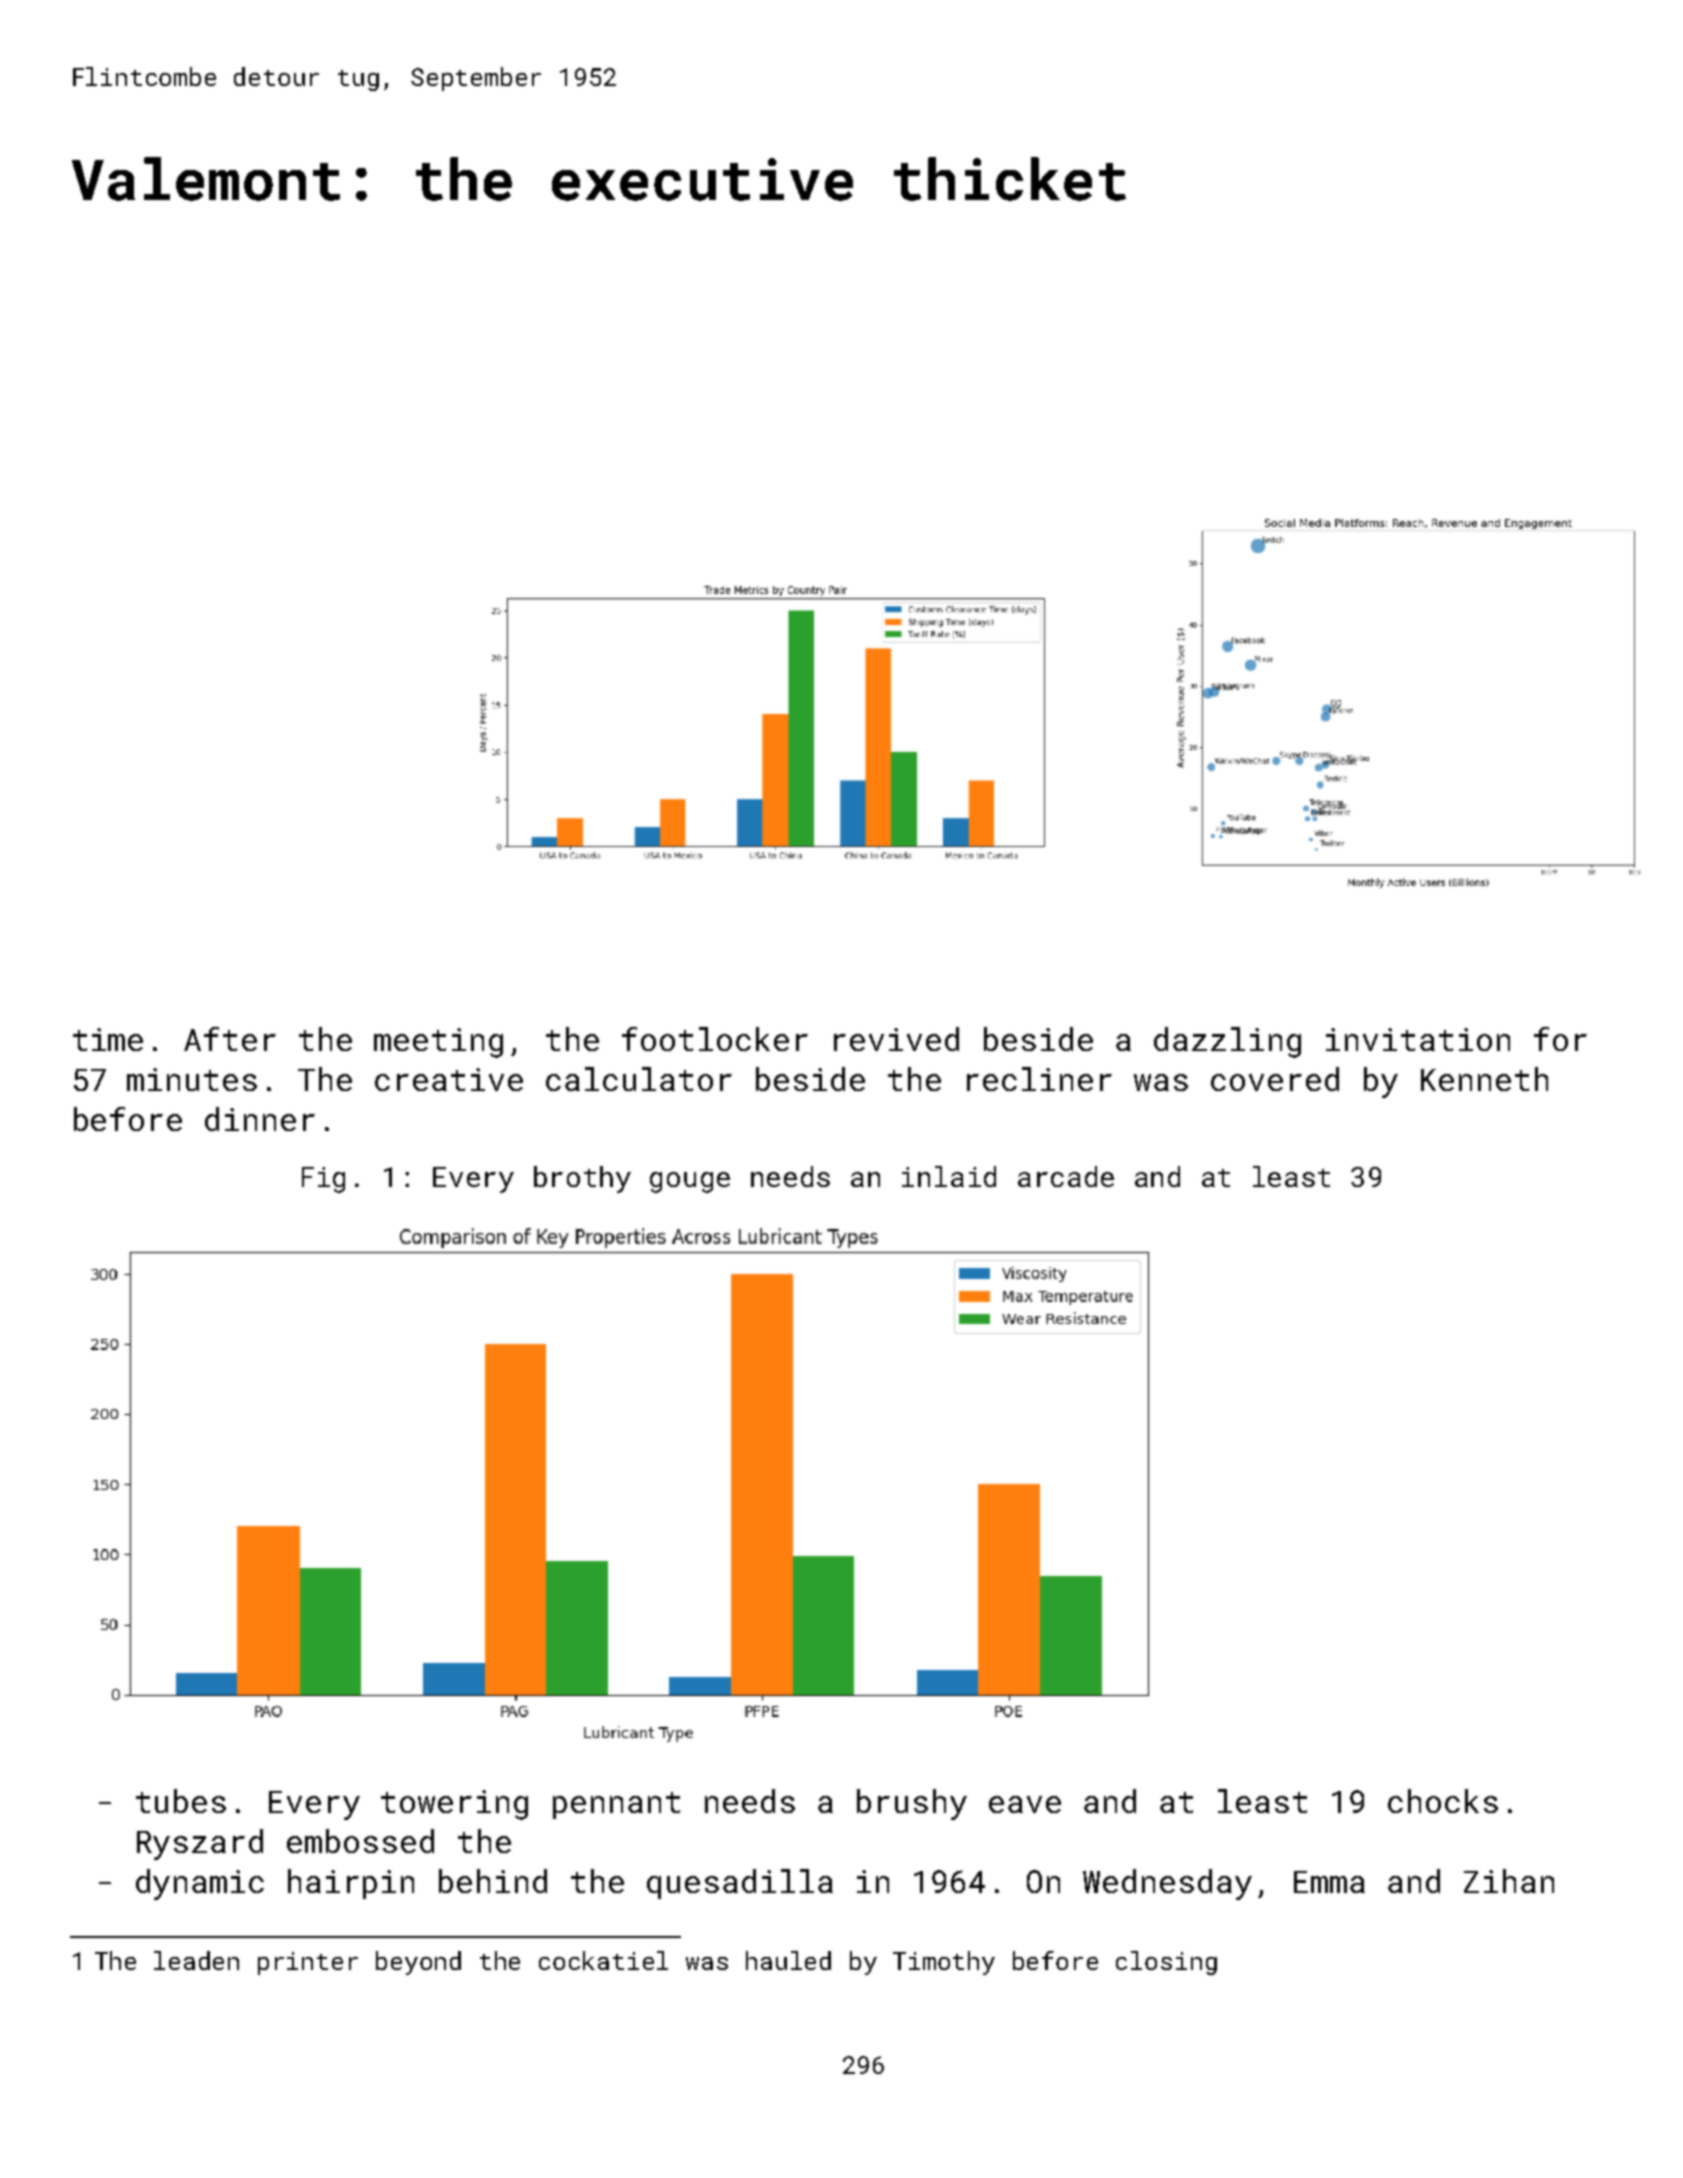  Describe the element at coordinates (260, 1119) in the screenshot. I see `dinner` at that location.
